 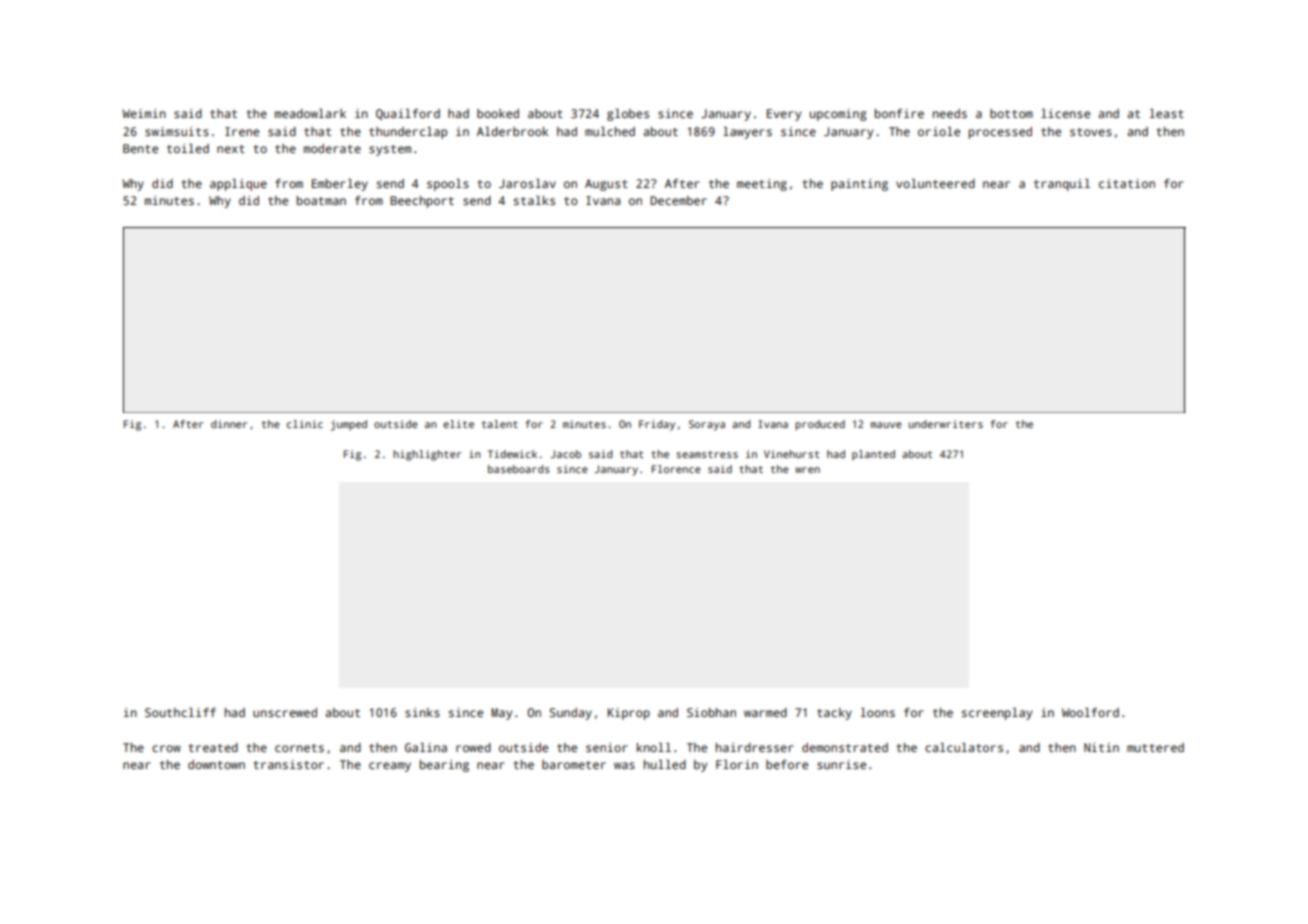 What do you see at coordinates (519, 469) in the document?
I see `baseboards` at bounding box center [519, 469].
